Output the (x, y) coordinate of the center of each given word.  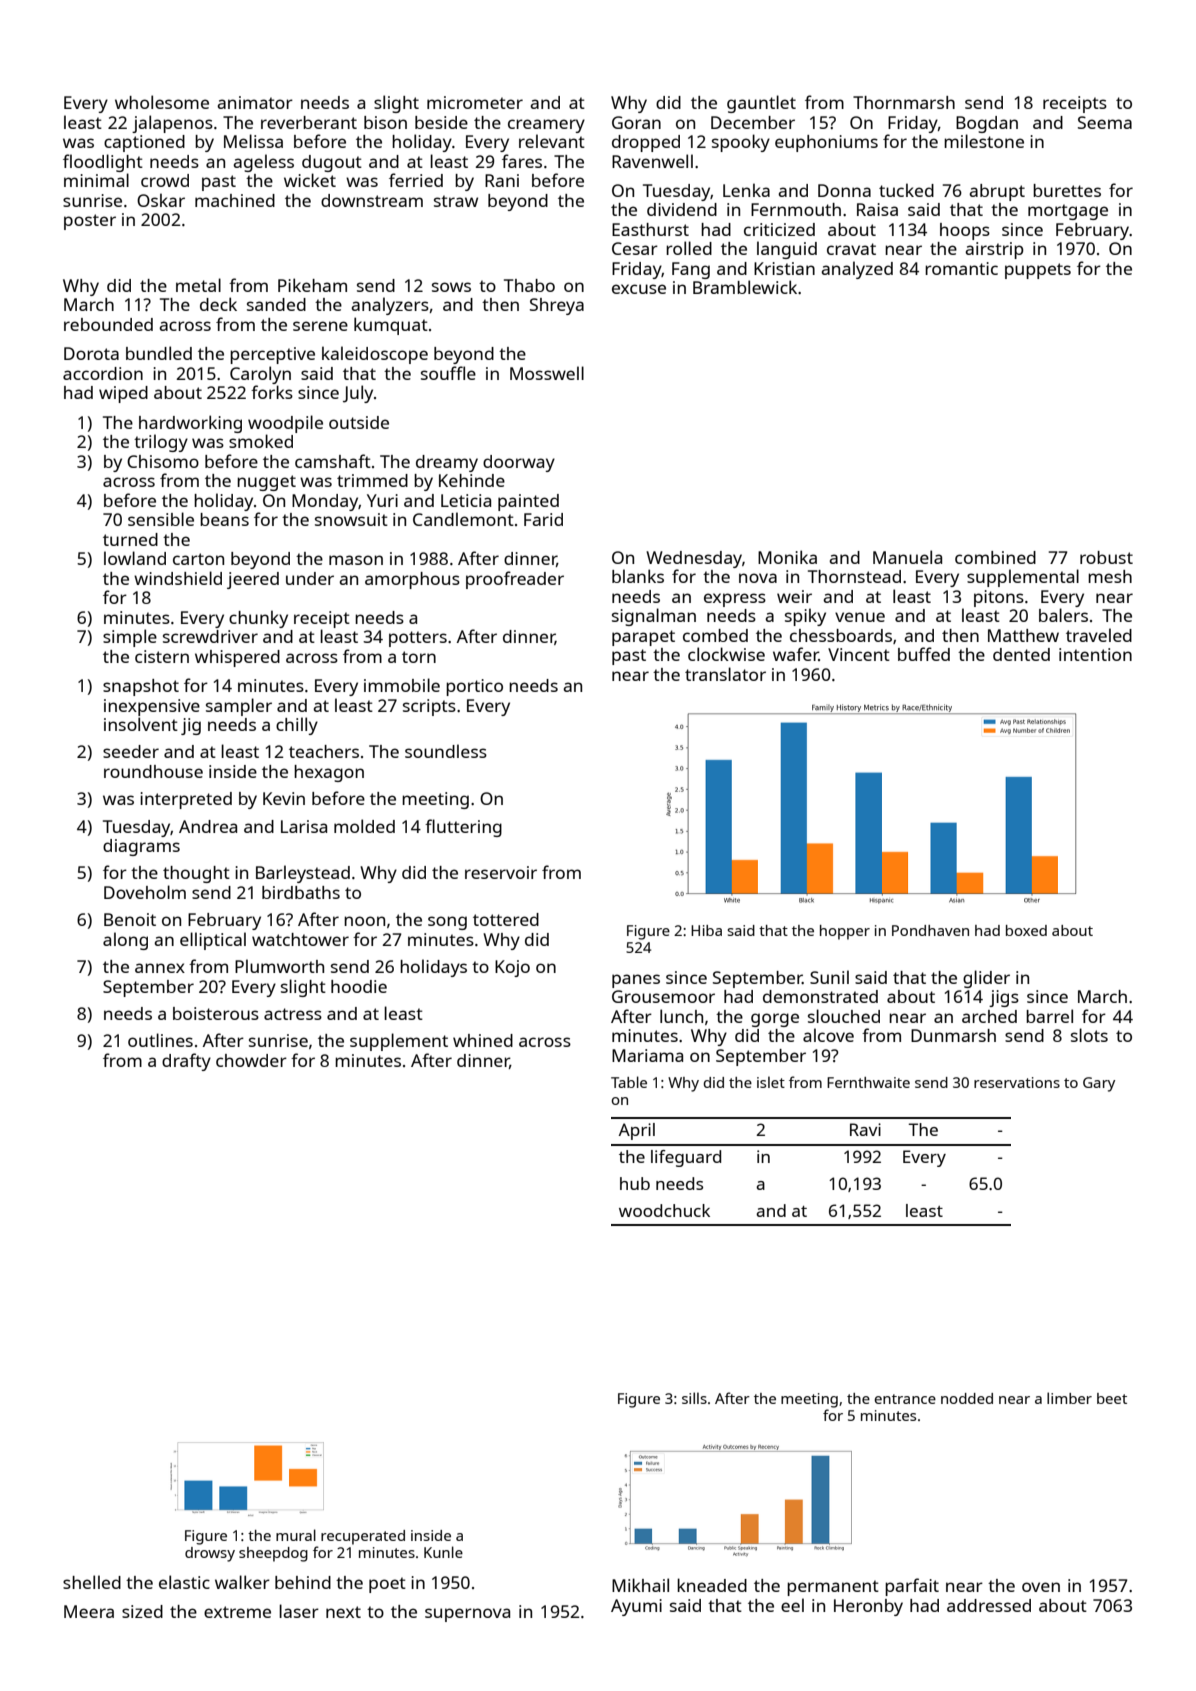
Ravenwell (652, 161)
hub (635, 1183)
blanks (638, 576)
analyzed (857, 270)
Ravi (865, 1129)
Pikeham (312, 285)
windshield (178, 578)
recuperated (363, 1537)
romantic (961, 268)
